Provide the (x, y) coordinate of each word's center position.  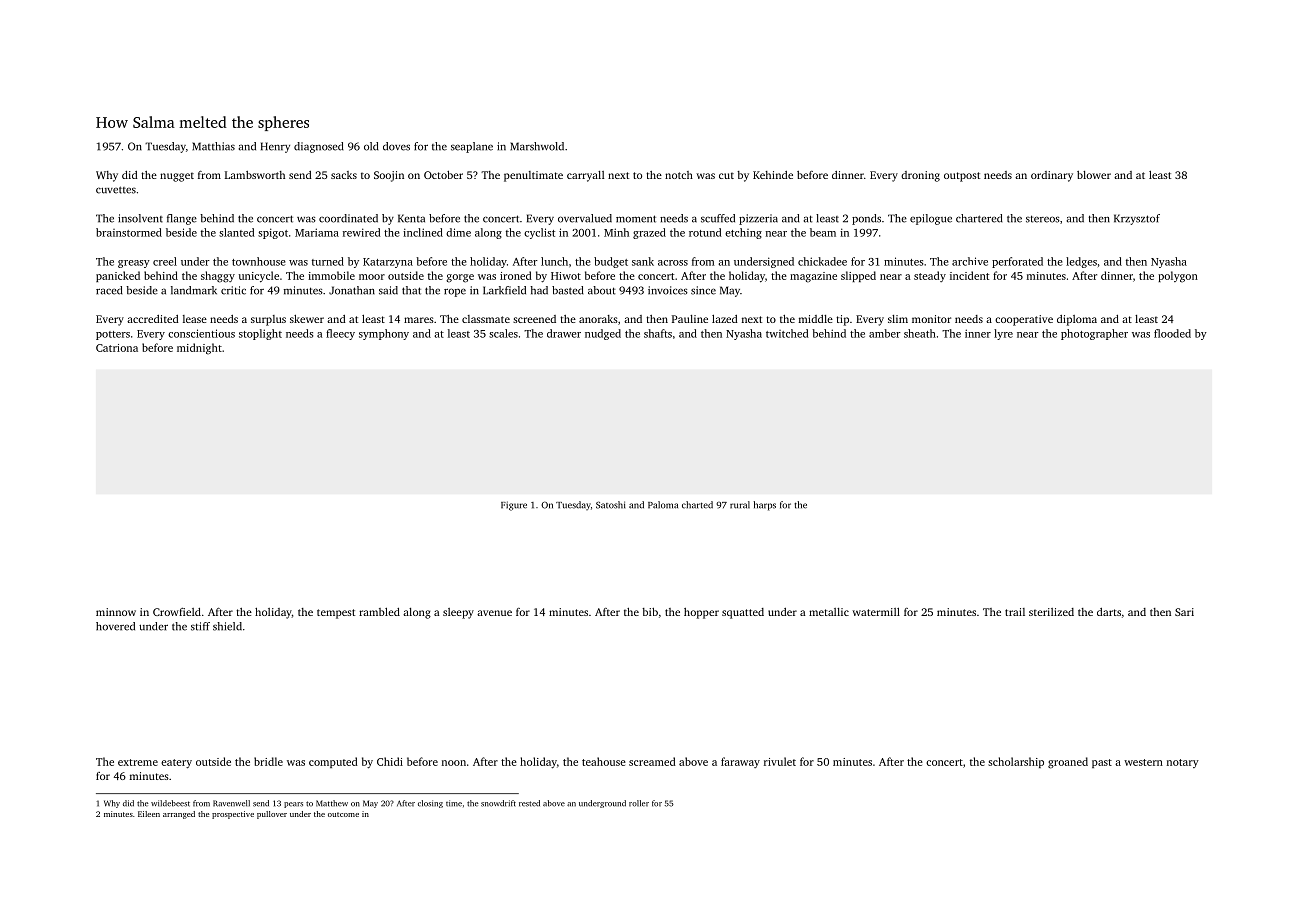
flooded (1172, 333)
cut (726, 175)
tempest (336, 614)
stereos (1043, 219)
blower (1094, 175)
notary (1183, 763)
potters (113, 335)
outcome (343, 814)
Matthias (213, 146)
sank (643, 261)
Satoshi (610, 505)
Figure (514, 506)
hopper (701, 613)
